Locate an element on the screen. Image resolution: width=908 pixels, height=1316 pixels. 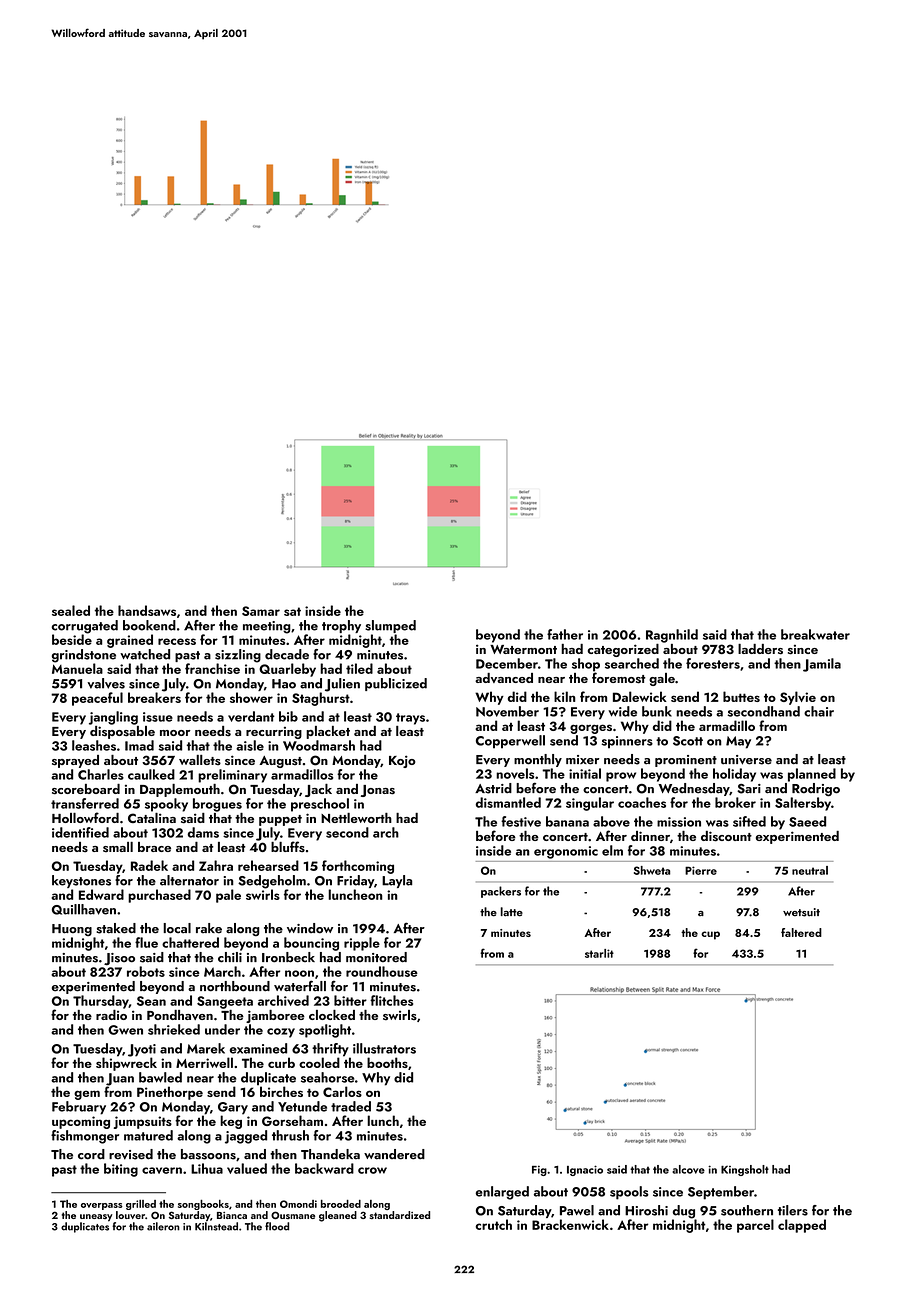
parcel is located at coordinates (755, 1226).
